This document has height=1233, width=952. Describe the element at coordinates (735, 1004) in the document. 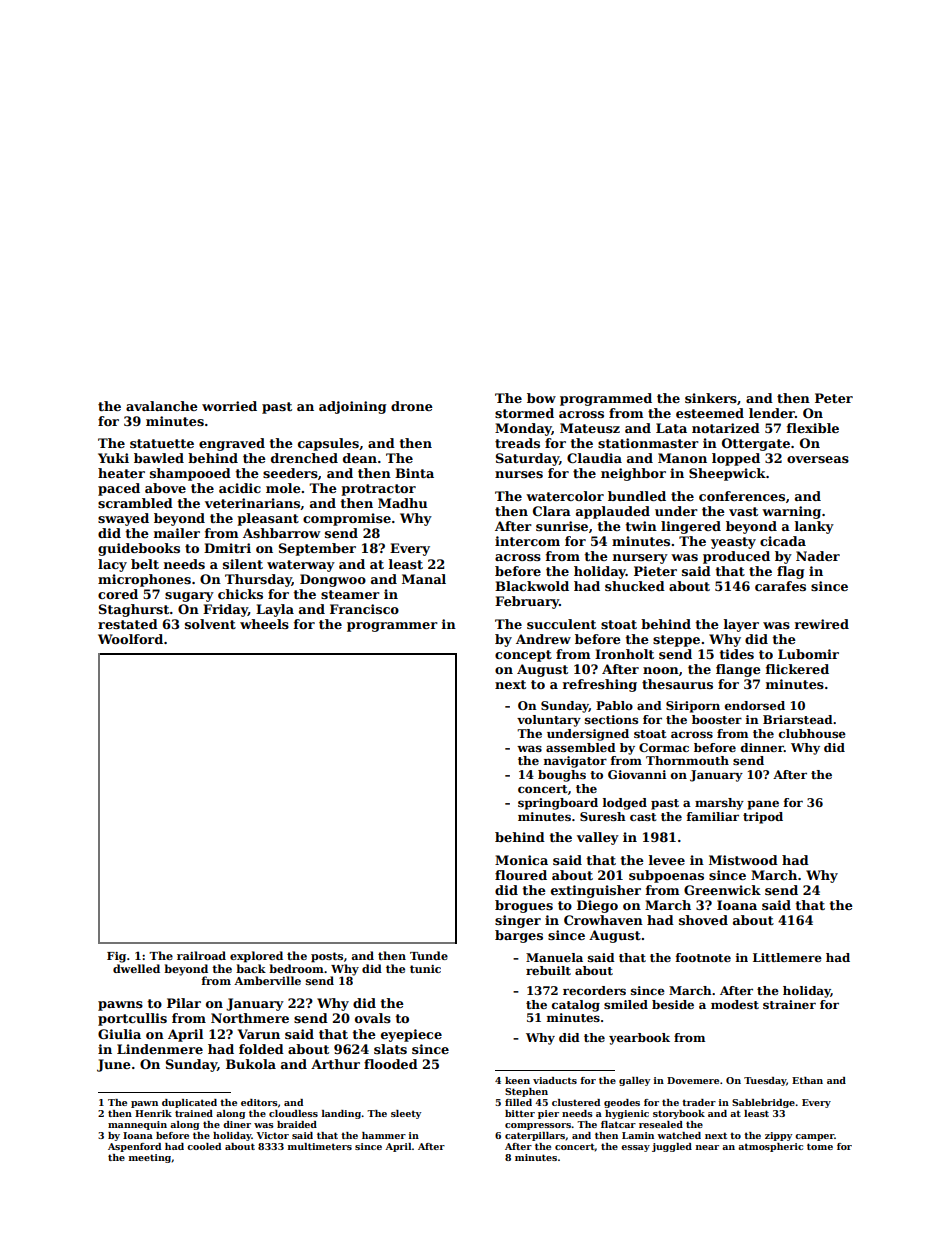

I see `modest` at that location.
